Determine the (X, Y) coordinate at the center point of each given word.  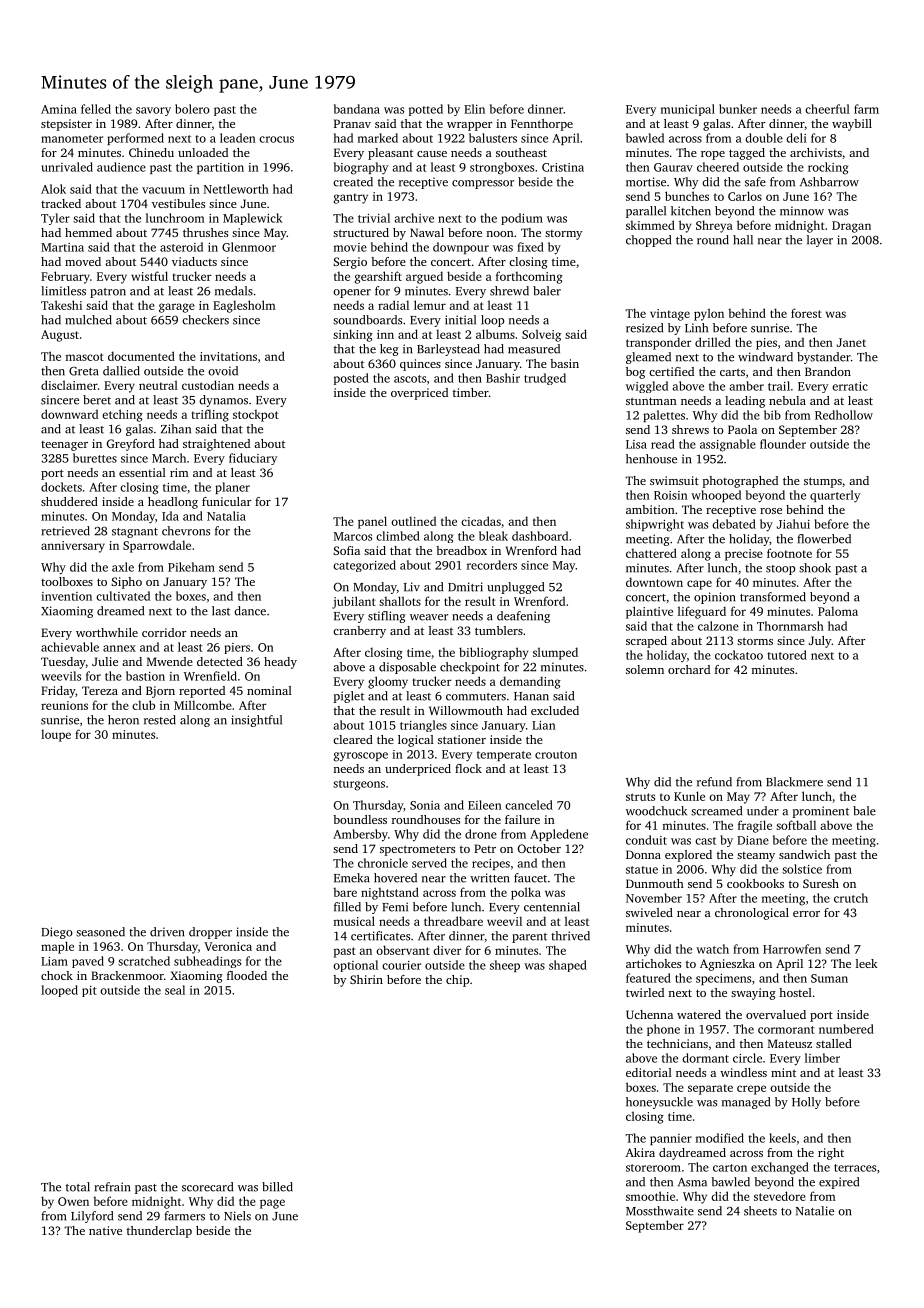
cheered (718, 167)
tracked (61, 203)
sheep (505, 966)
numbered (846, 1029)
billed (277, 1187)
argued (424, 277)
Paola (742, 429)
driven (167, 932)
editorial (649, 1072)
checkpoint (470, 668)
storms (755, 641)
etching (122, 415)
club (143, 705)
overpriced (419, 394)
